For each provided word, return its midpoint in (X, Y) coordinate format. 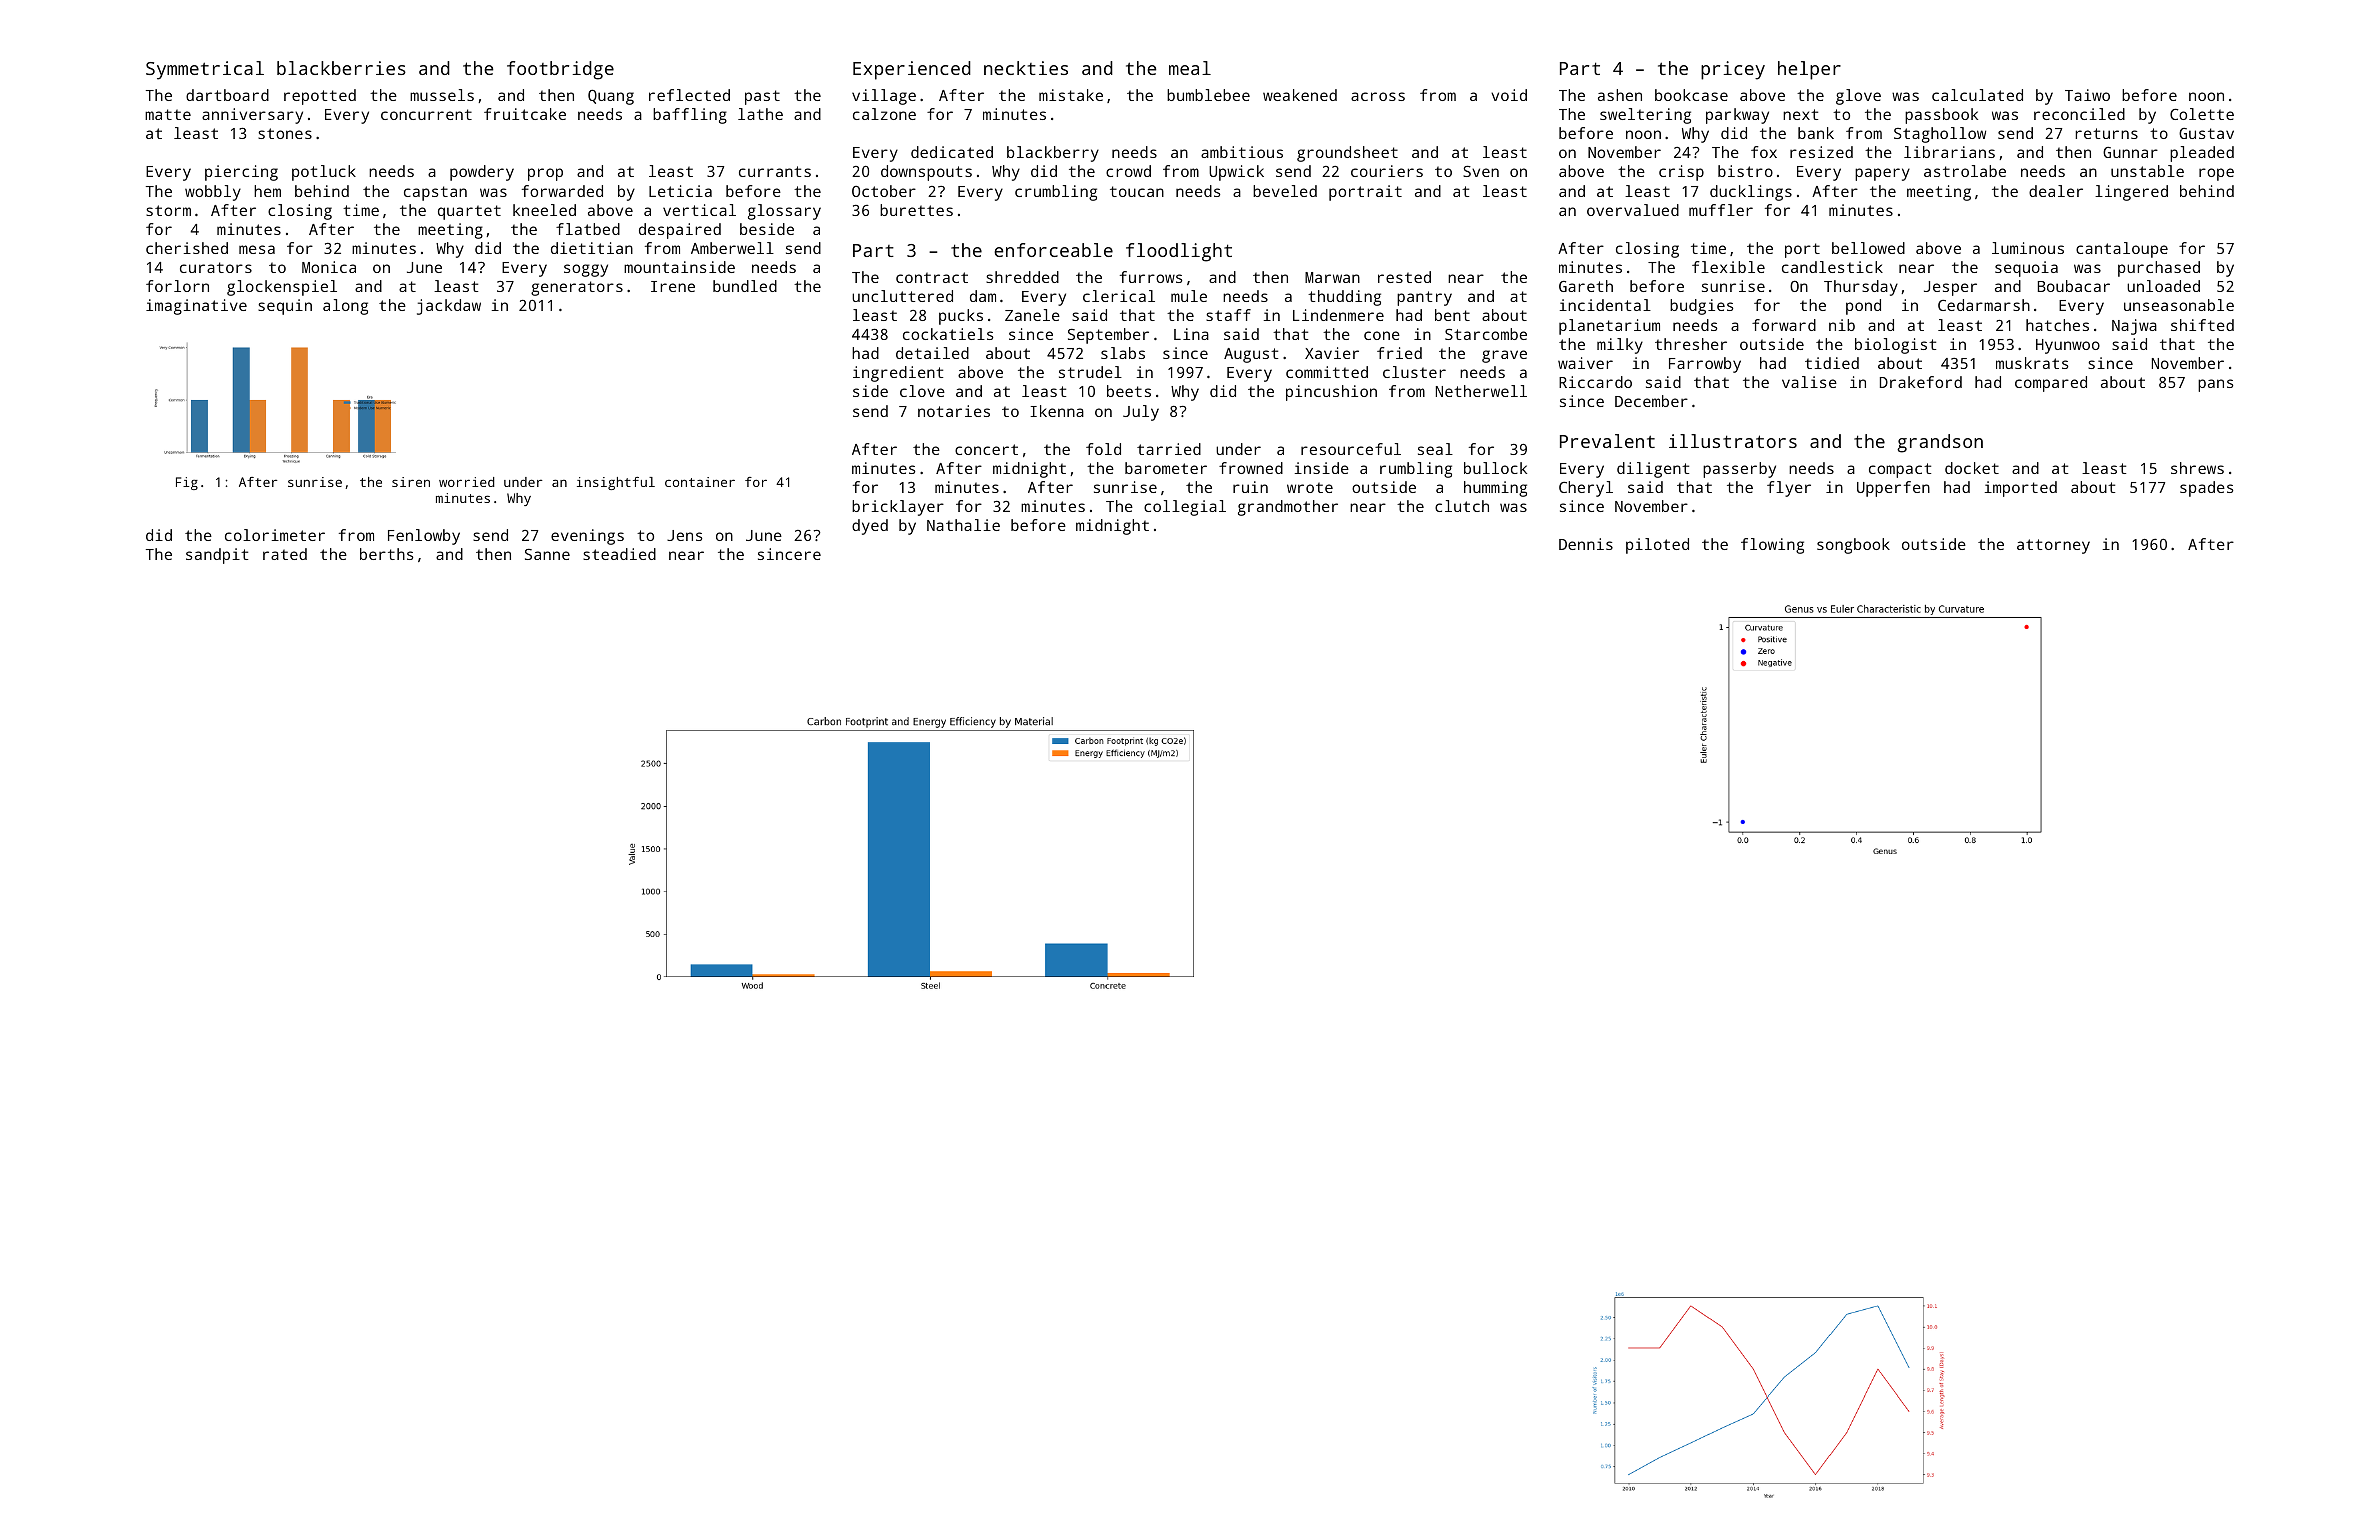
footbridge (560, 70)
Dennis (1586, 544)
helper (1809, 70)
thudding (1344, 298)
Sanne (547, 554)
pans (2215, 385)
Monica (329, 267)
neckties (1026, 68)
